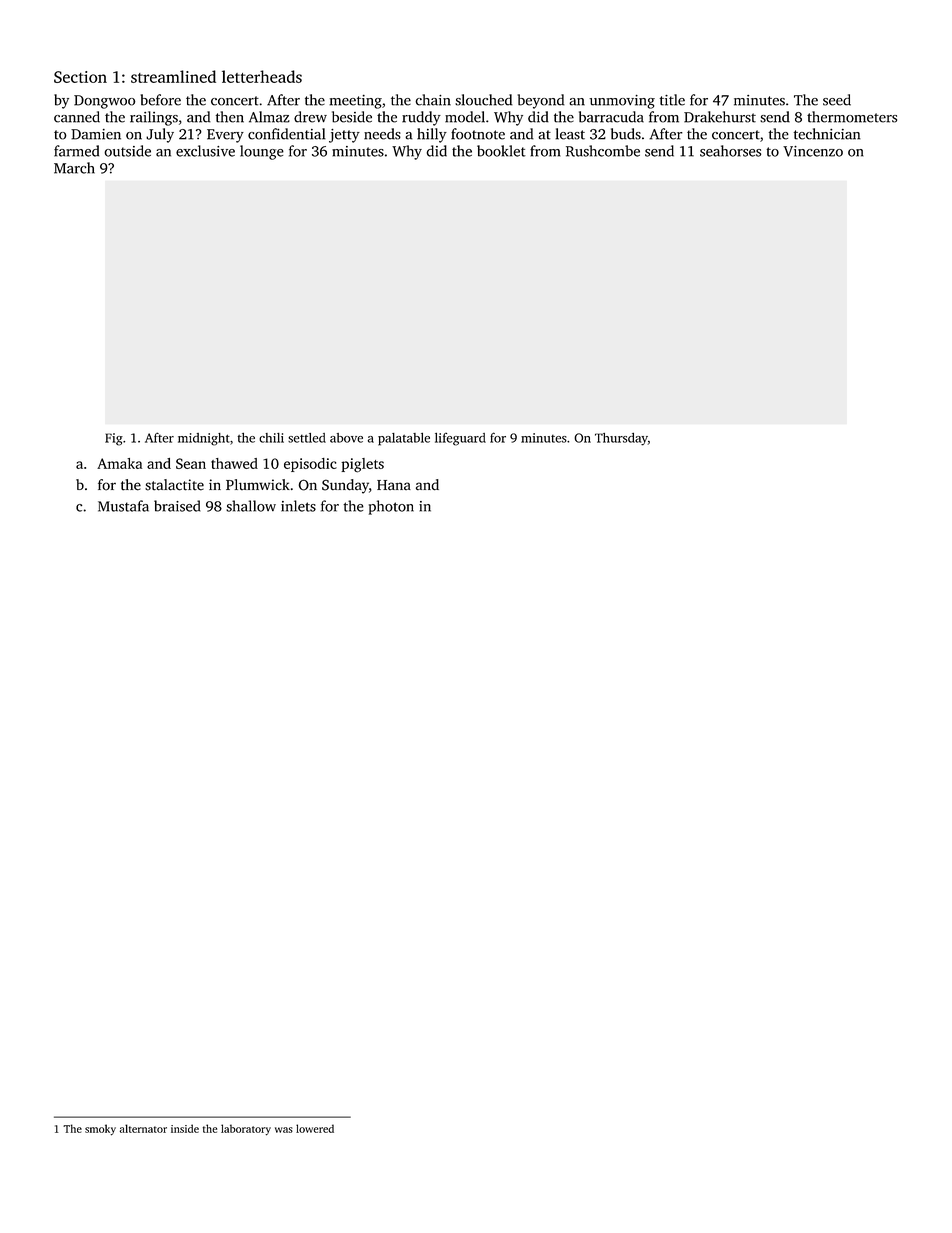 Image resolution: width=952 pixels, height=1233 pixels. What do you see at coordinates (100, 1130) in the page?
I see `smoky` at bounding box center [100, 1130].
